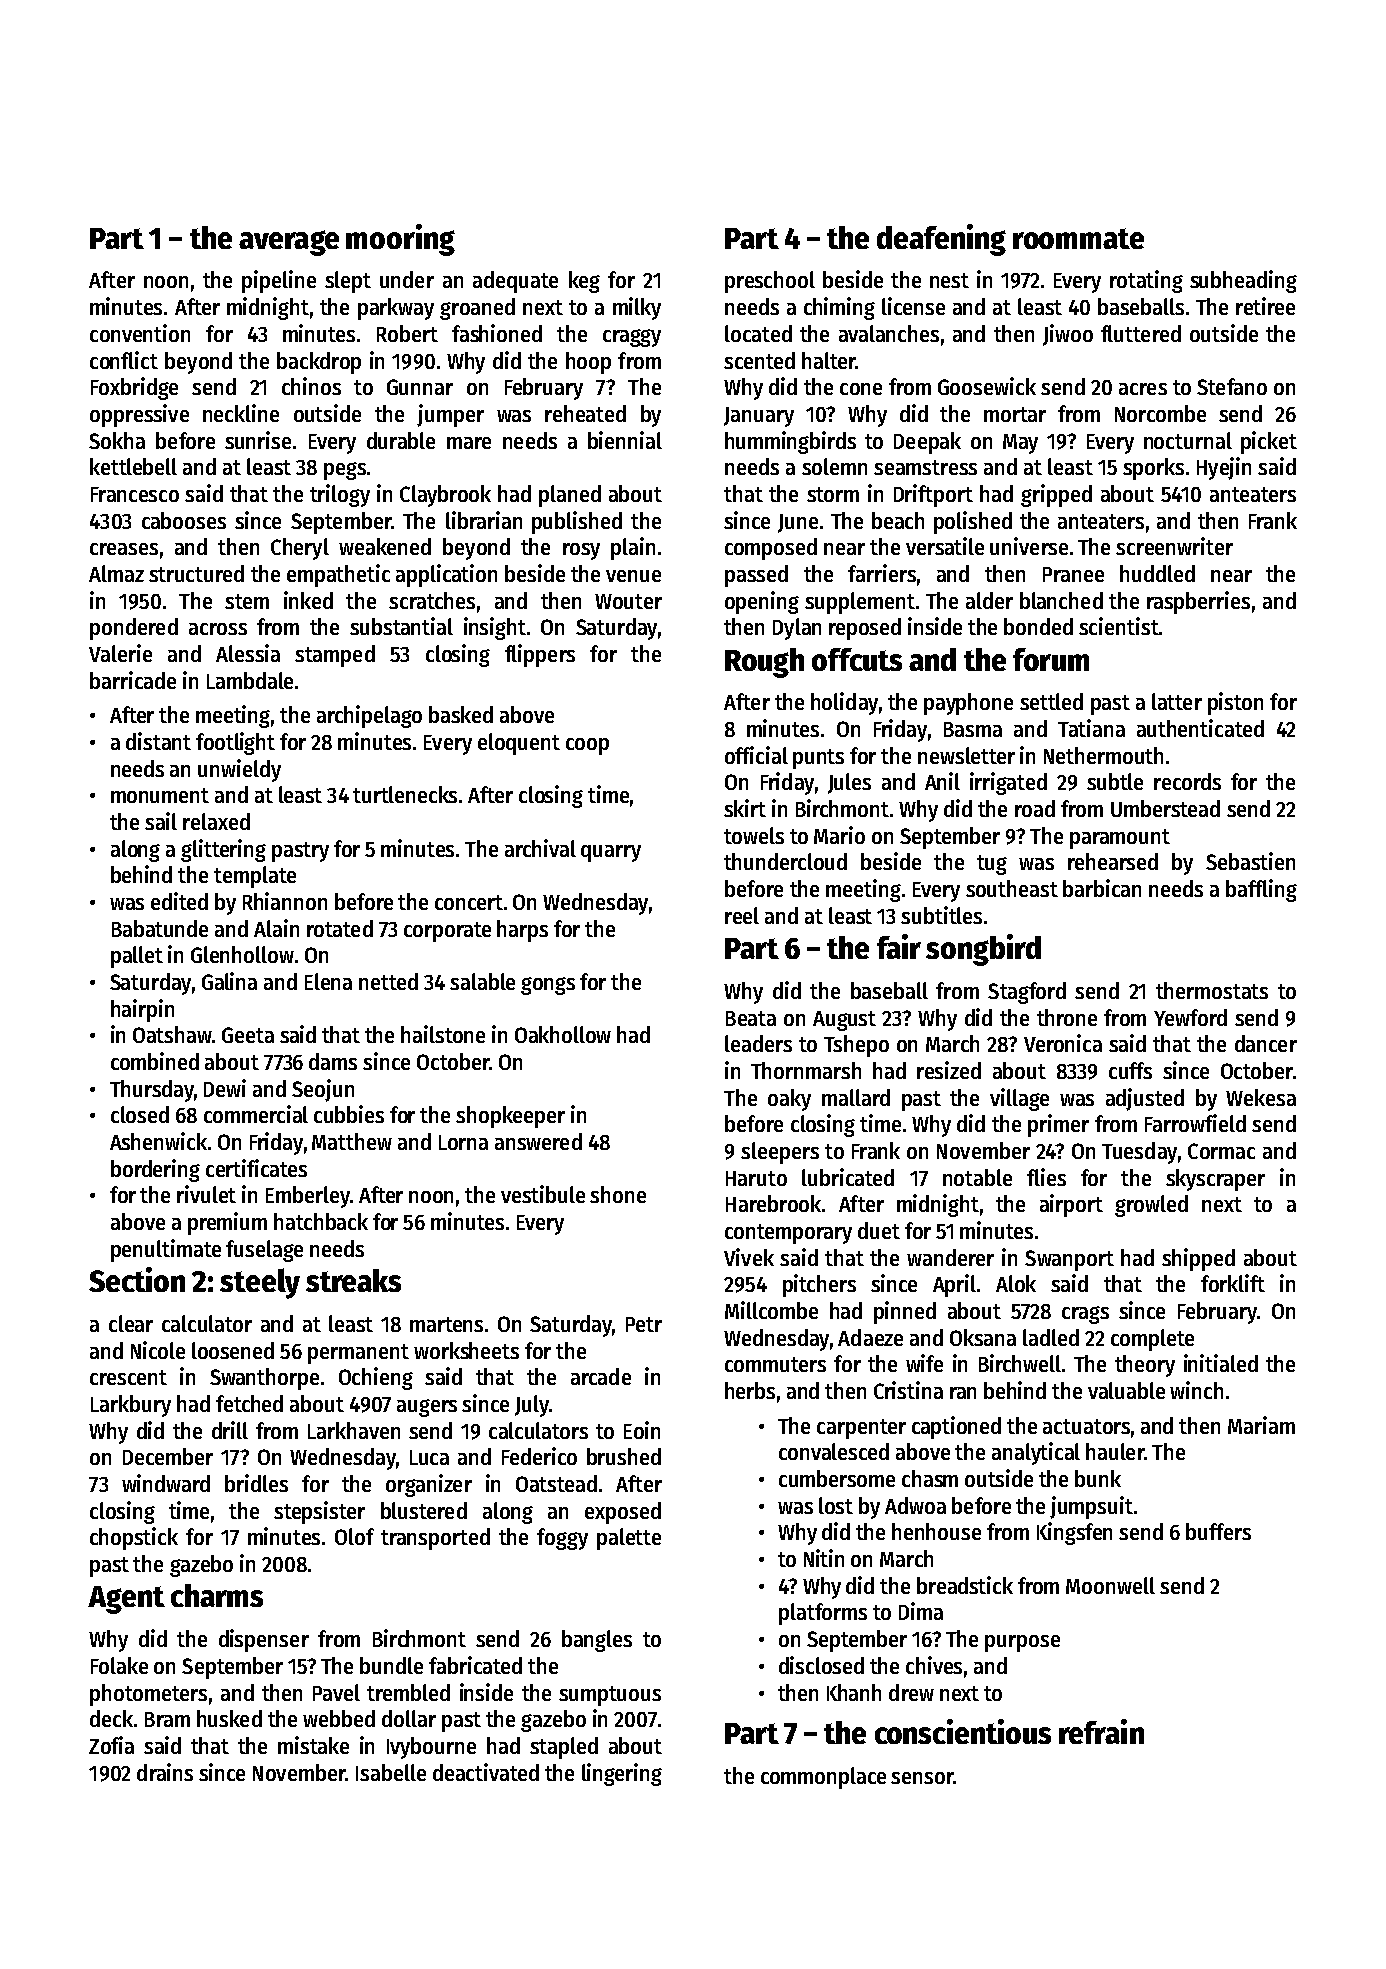 Image resolution: width=1386 pixels, height=1969 pixels. What do you see at coordinates (168, 1456) in the screenshot?
I see `December` at bounding box center [168, 1456].
